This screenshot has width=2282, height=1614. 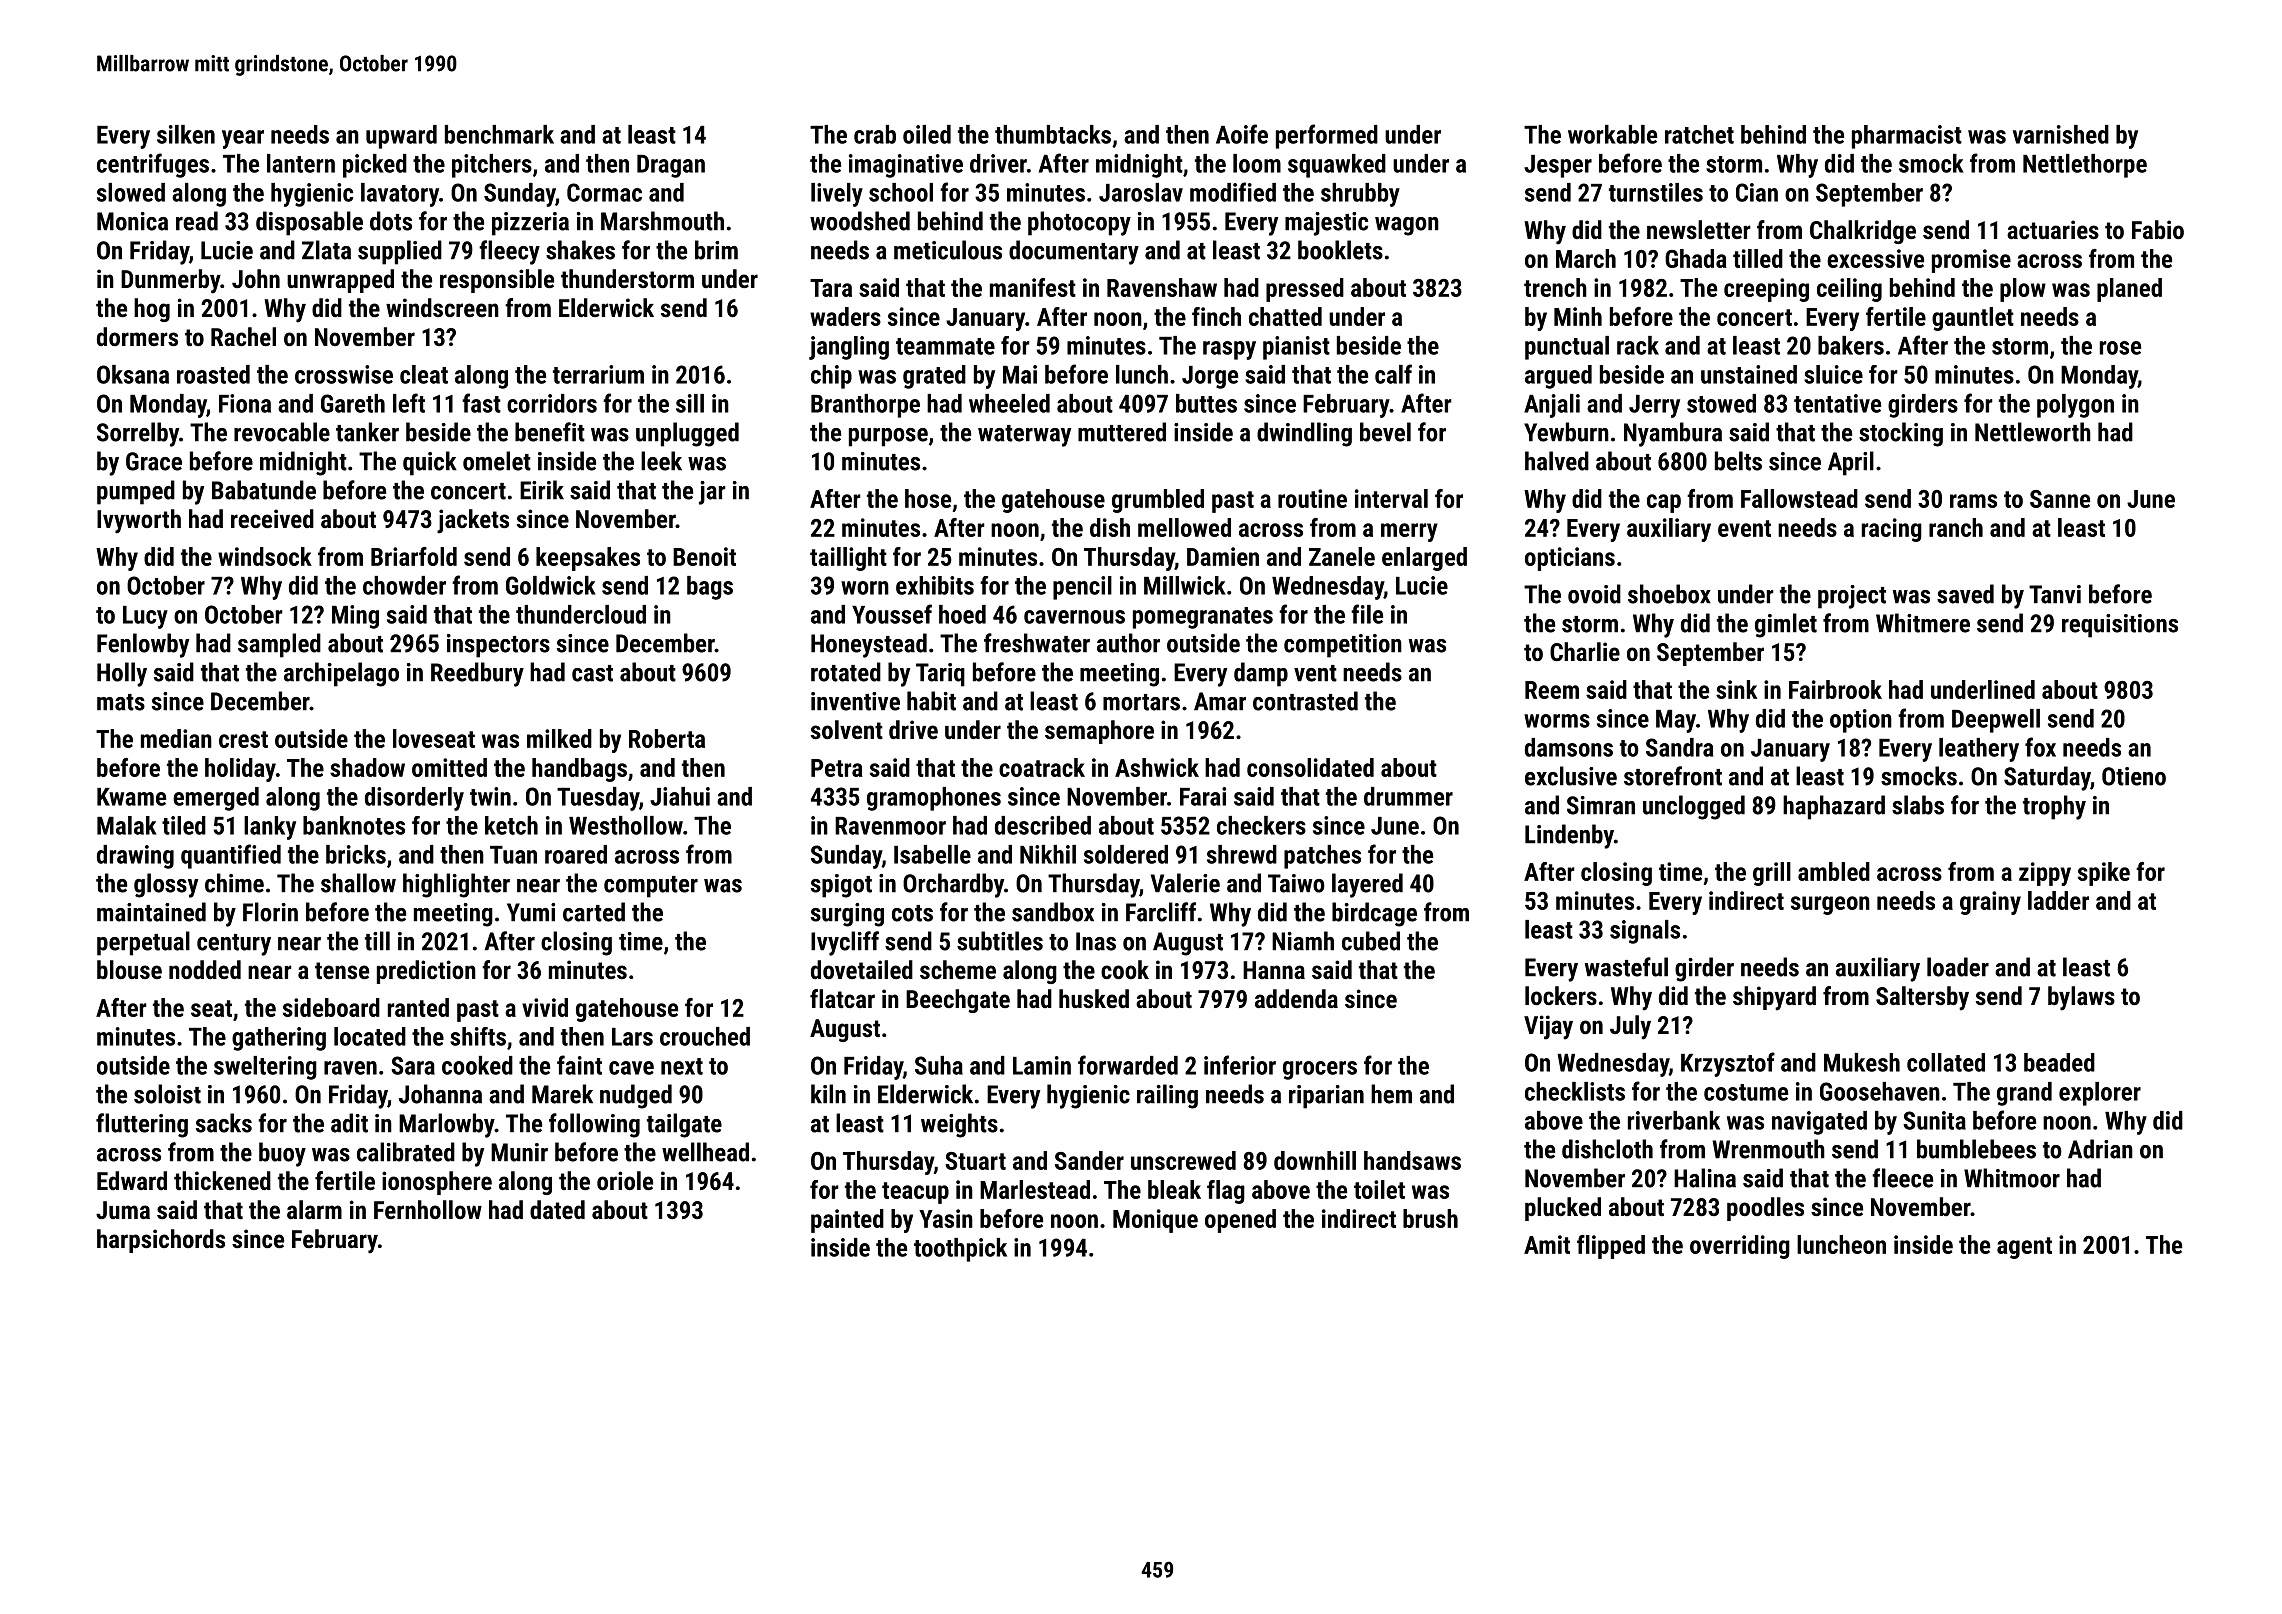 I want to click on fleece, so click(x=1902, y=1178).
